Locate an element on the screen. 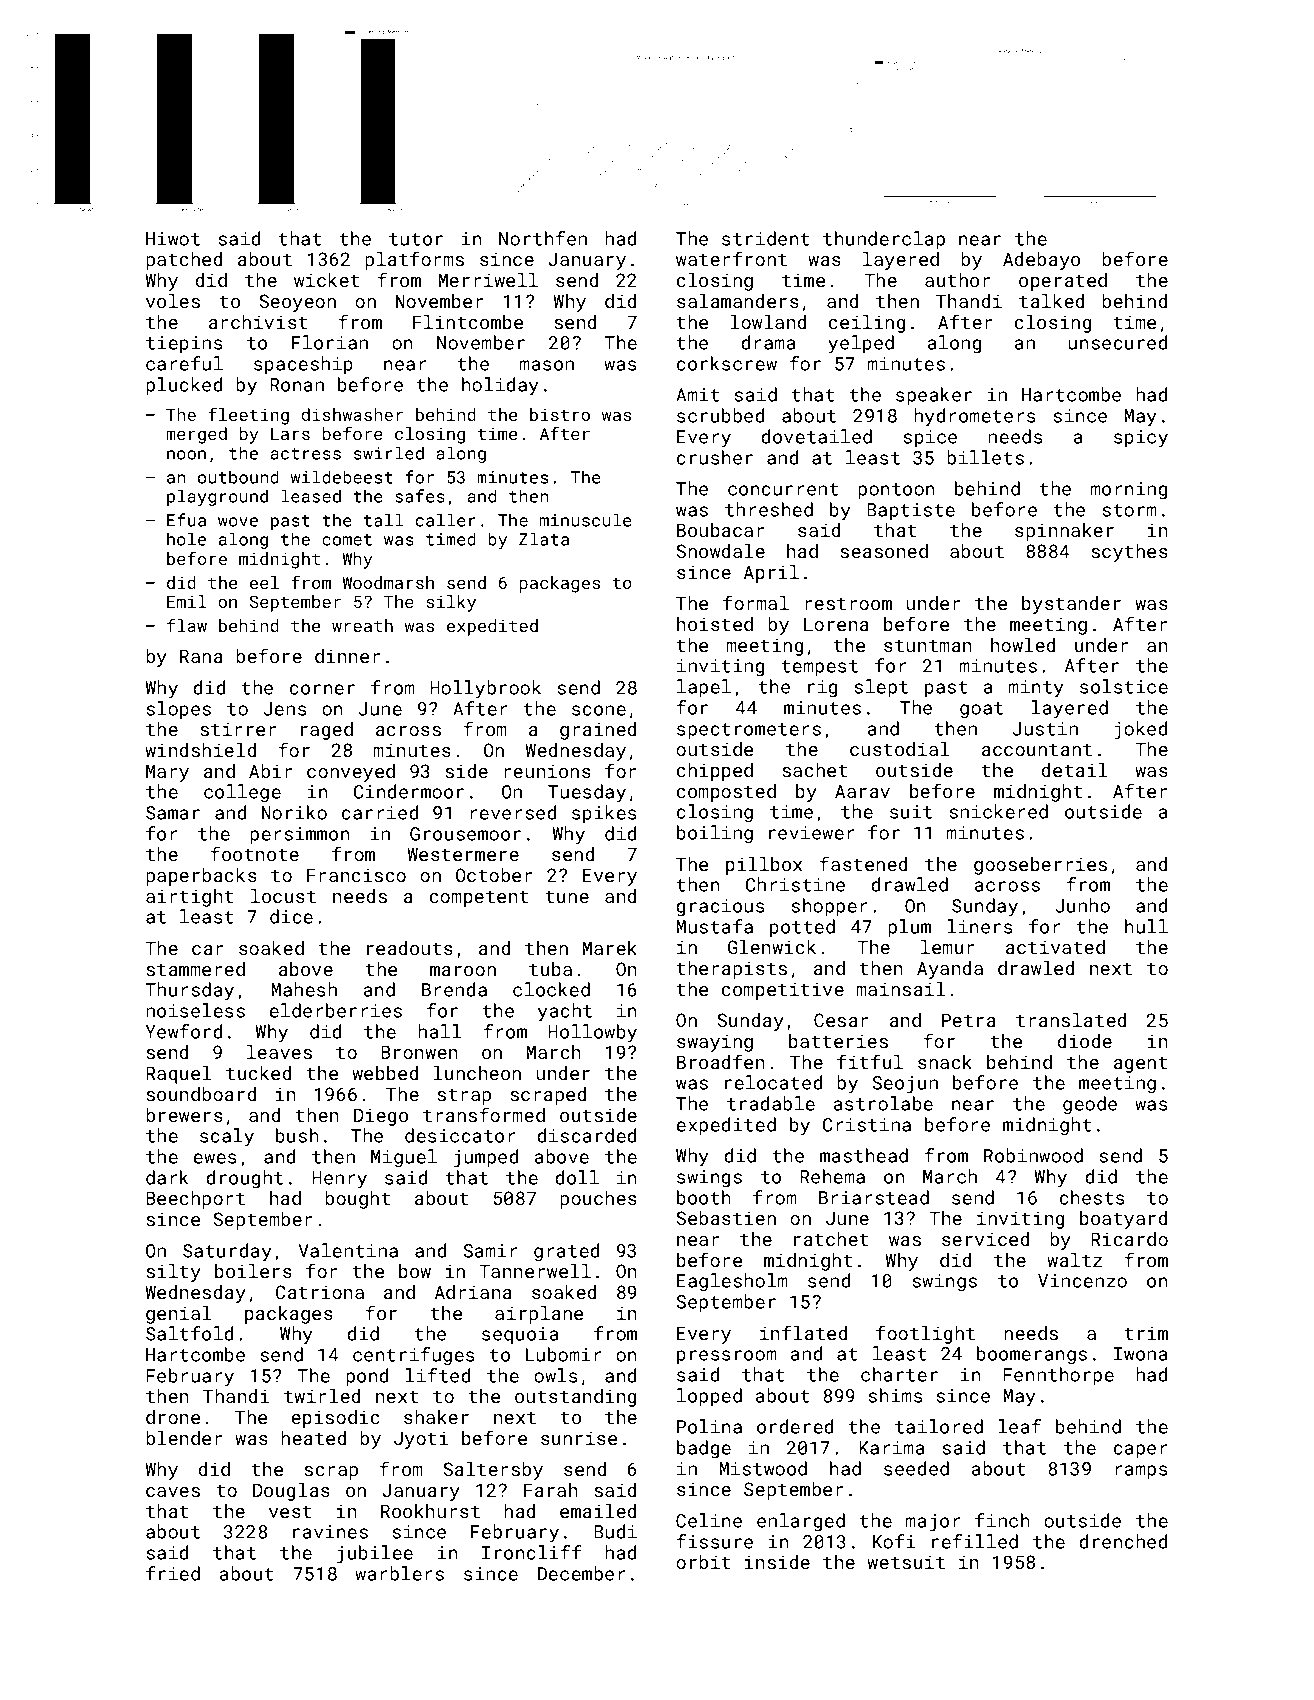 Image resolution: width=1314 pixels, height=1700 pixels. slept is located at coordinates (881, 688).
